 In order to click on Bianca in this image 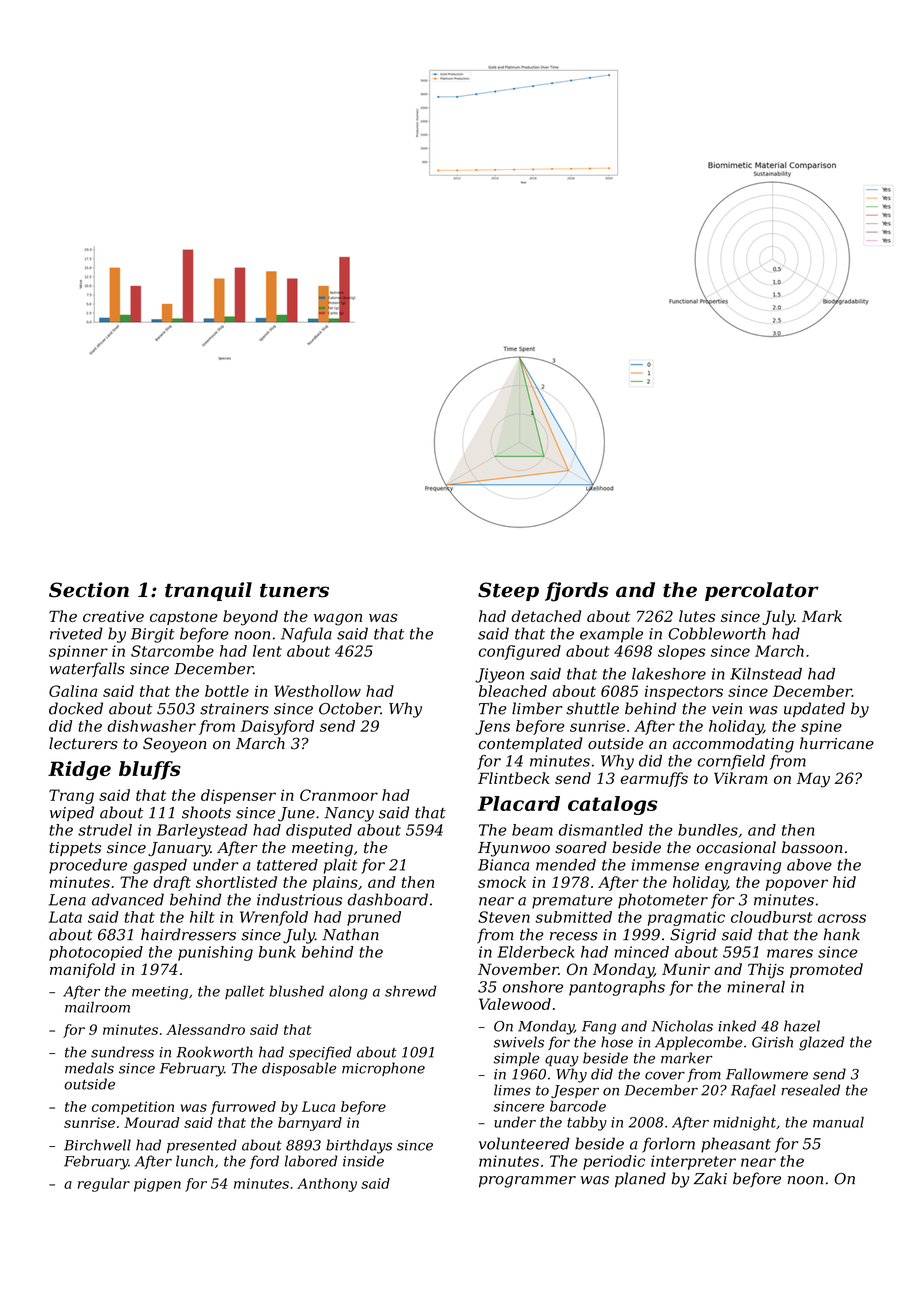, I will do `click(503, 865)`.
